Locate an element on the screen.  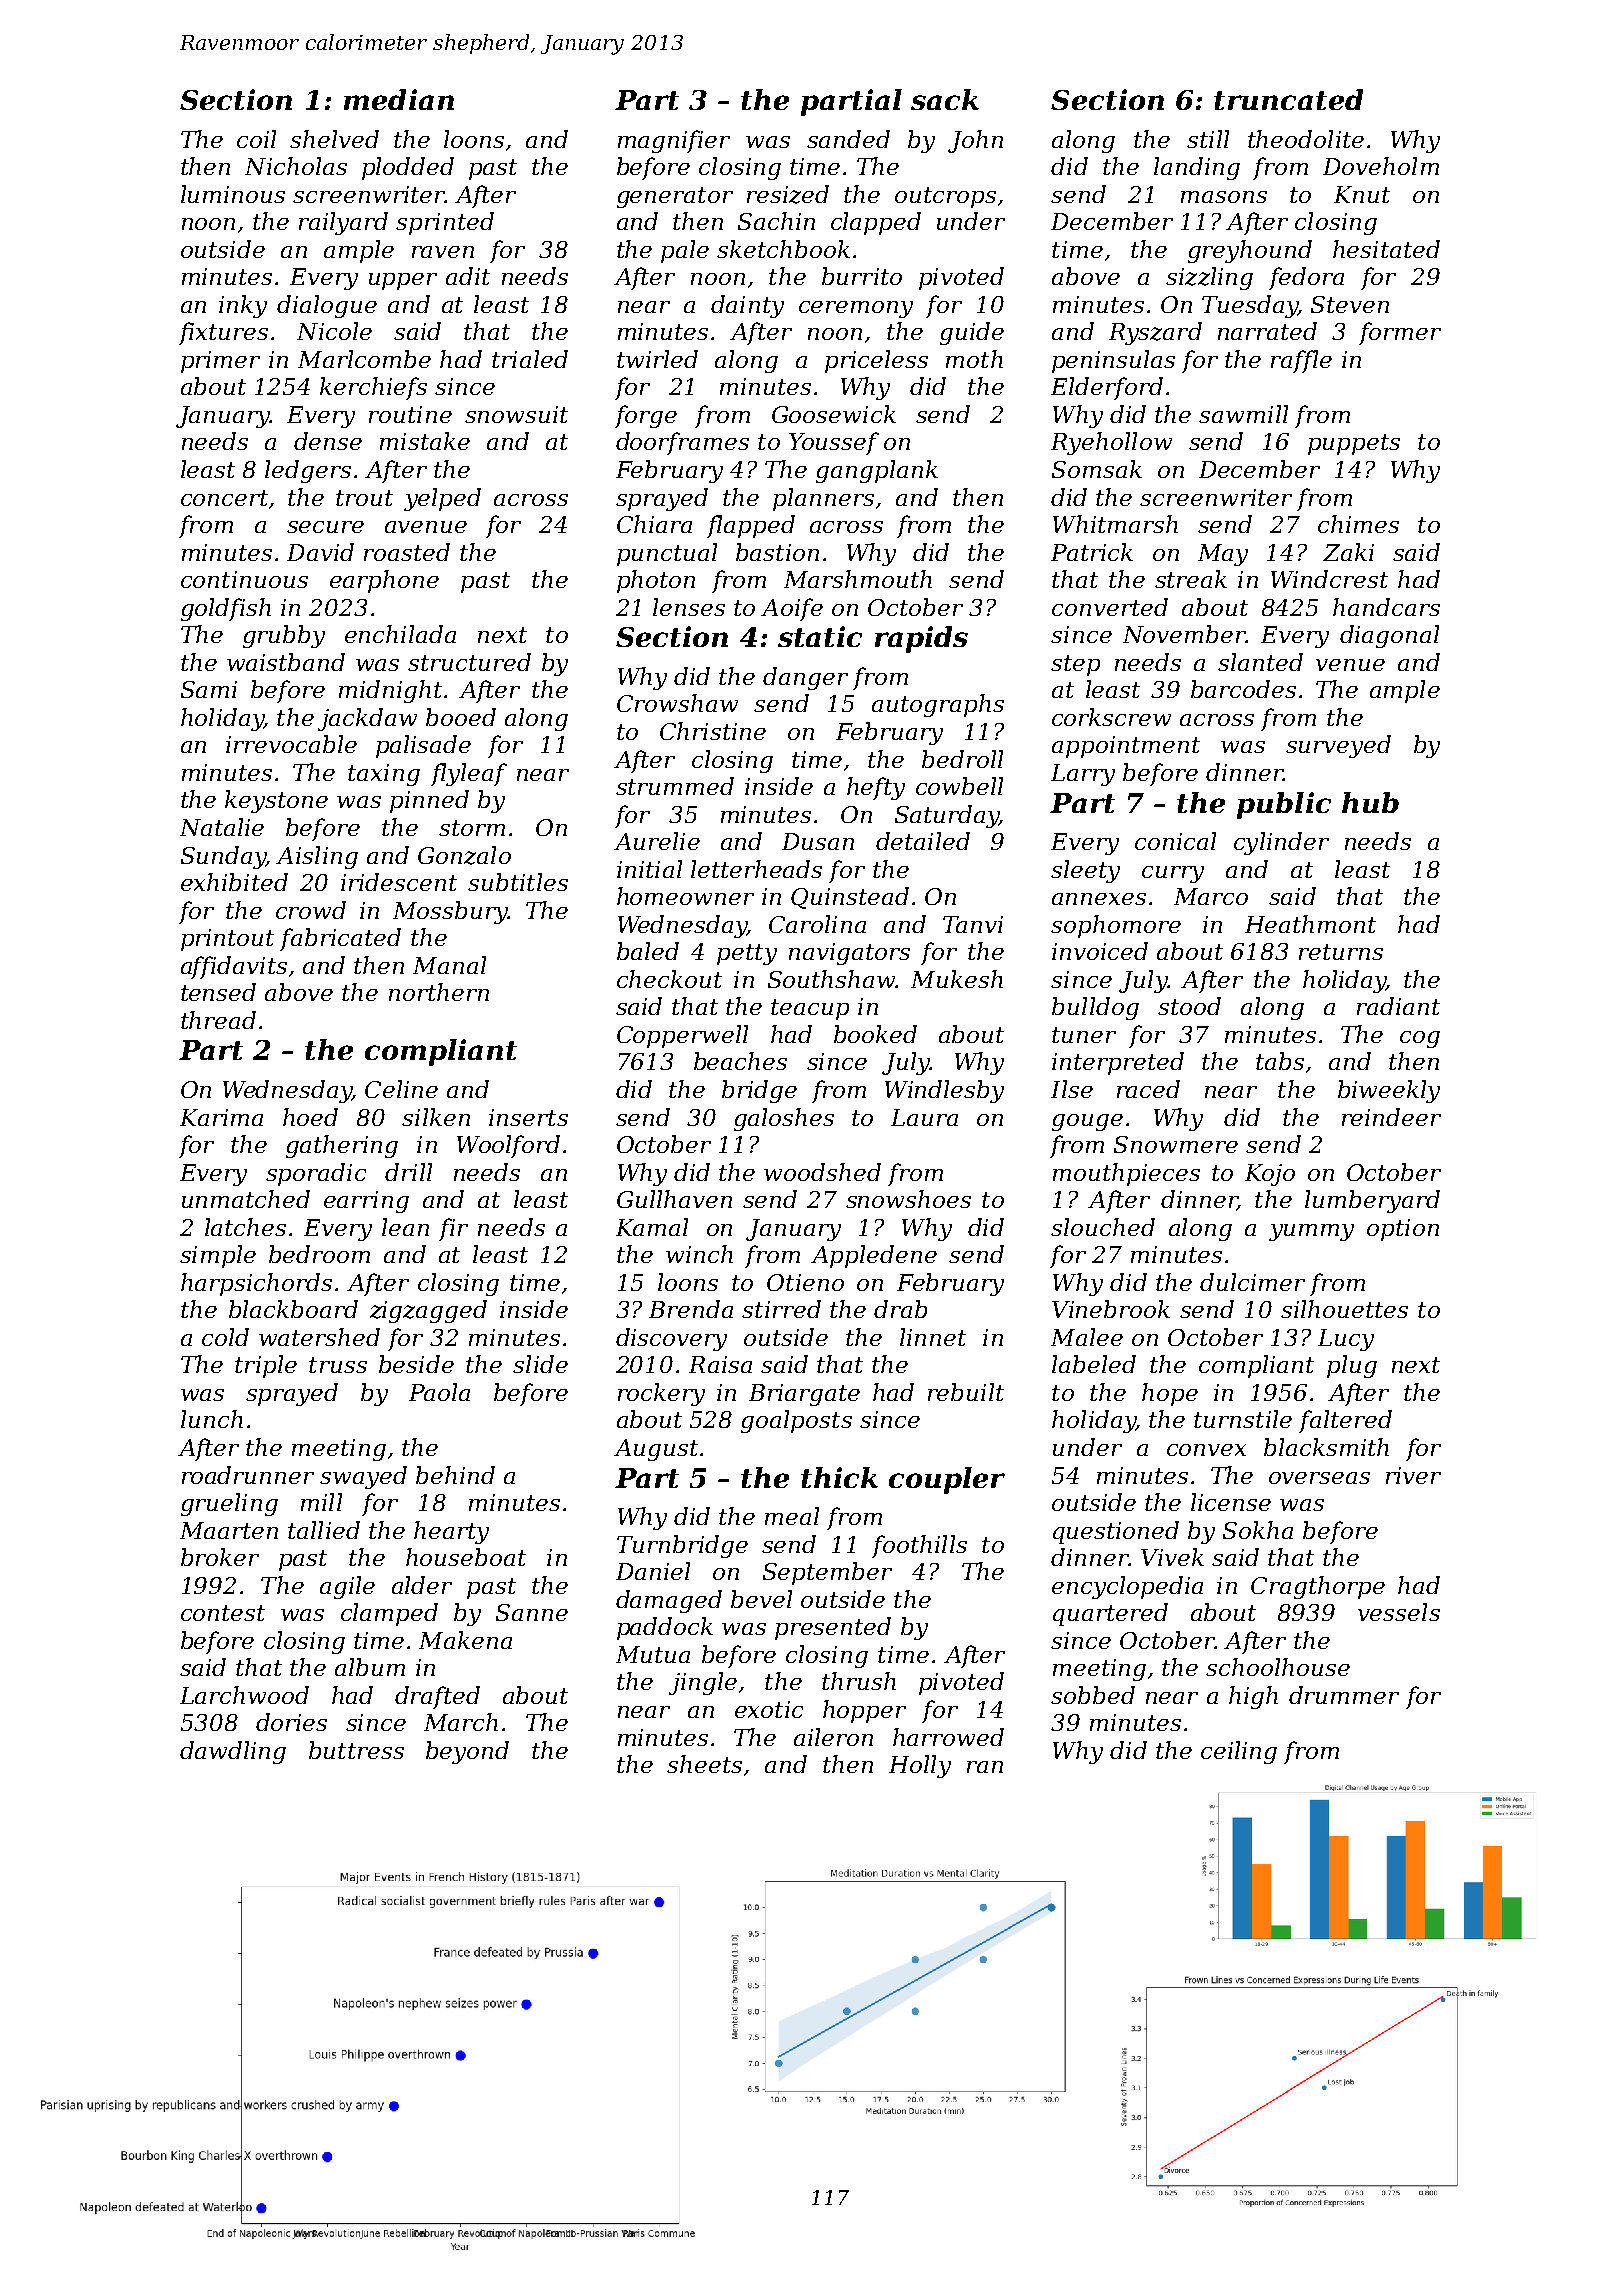
lenses is located at coordinates (689, 607).
